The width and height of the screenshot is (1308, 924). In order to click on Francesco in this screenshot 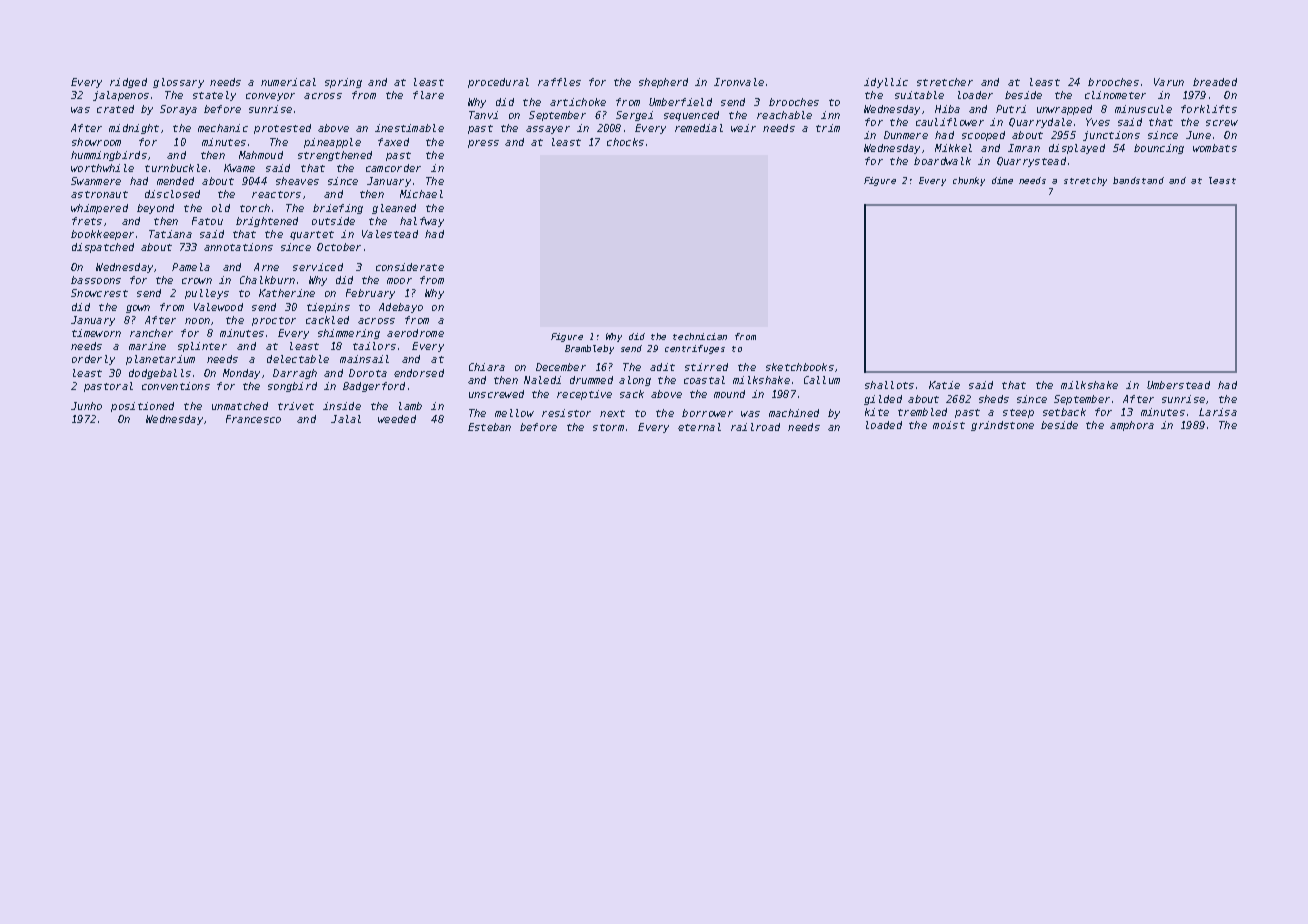, I will do `click(253, 419)`.
